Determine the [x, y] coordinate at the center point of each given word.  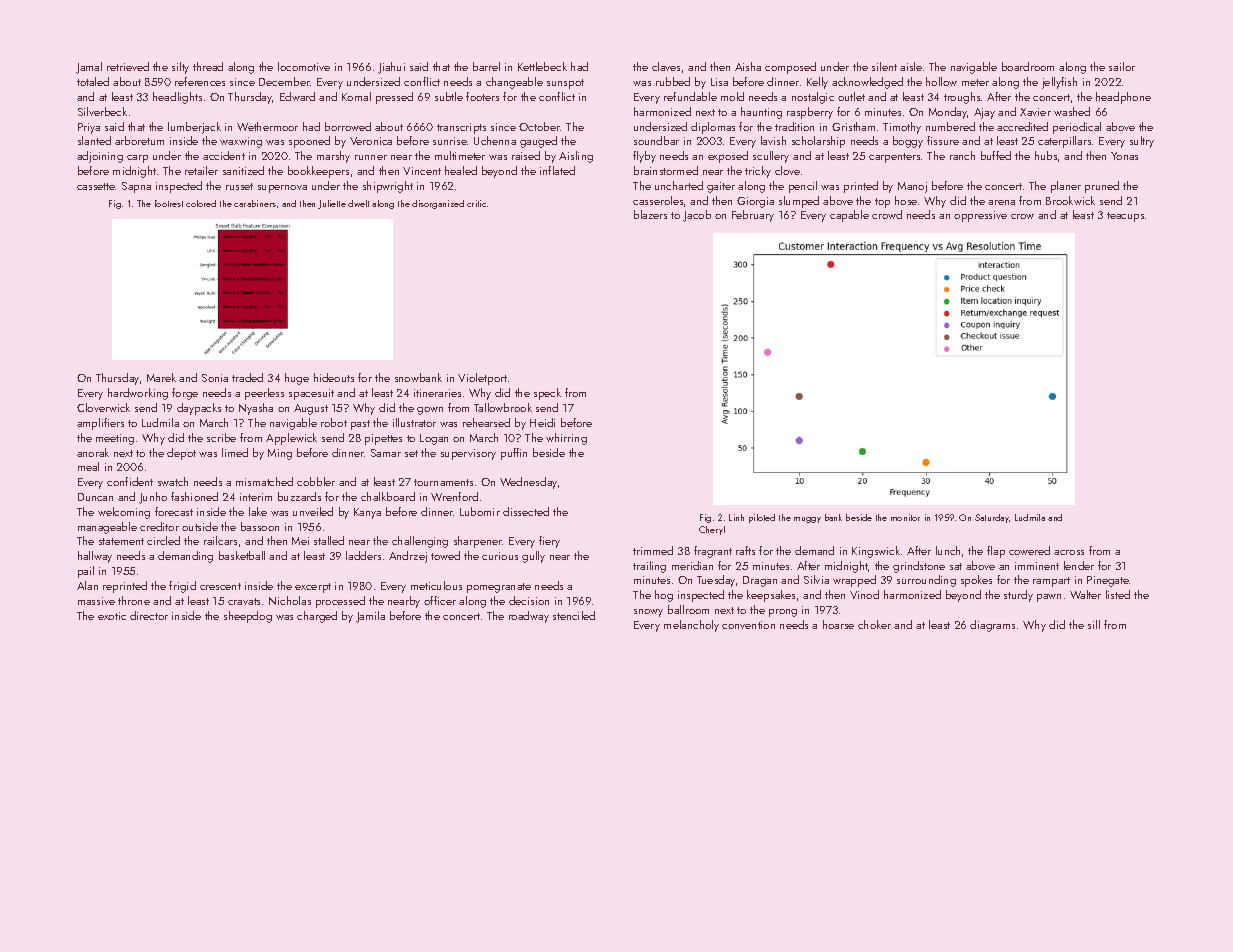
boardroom [1028, 66]
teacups [1125, 217]
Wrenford [454, 496]
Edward [297, 96]
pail [86, 572]
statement [121, 541]
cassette [96, 186]
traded [247, 377]
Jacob [697, 216]
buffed [996, 155]
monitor [905, 517]
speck [547, 394]
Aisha [748, 66]
